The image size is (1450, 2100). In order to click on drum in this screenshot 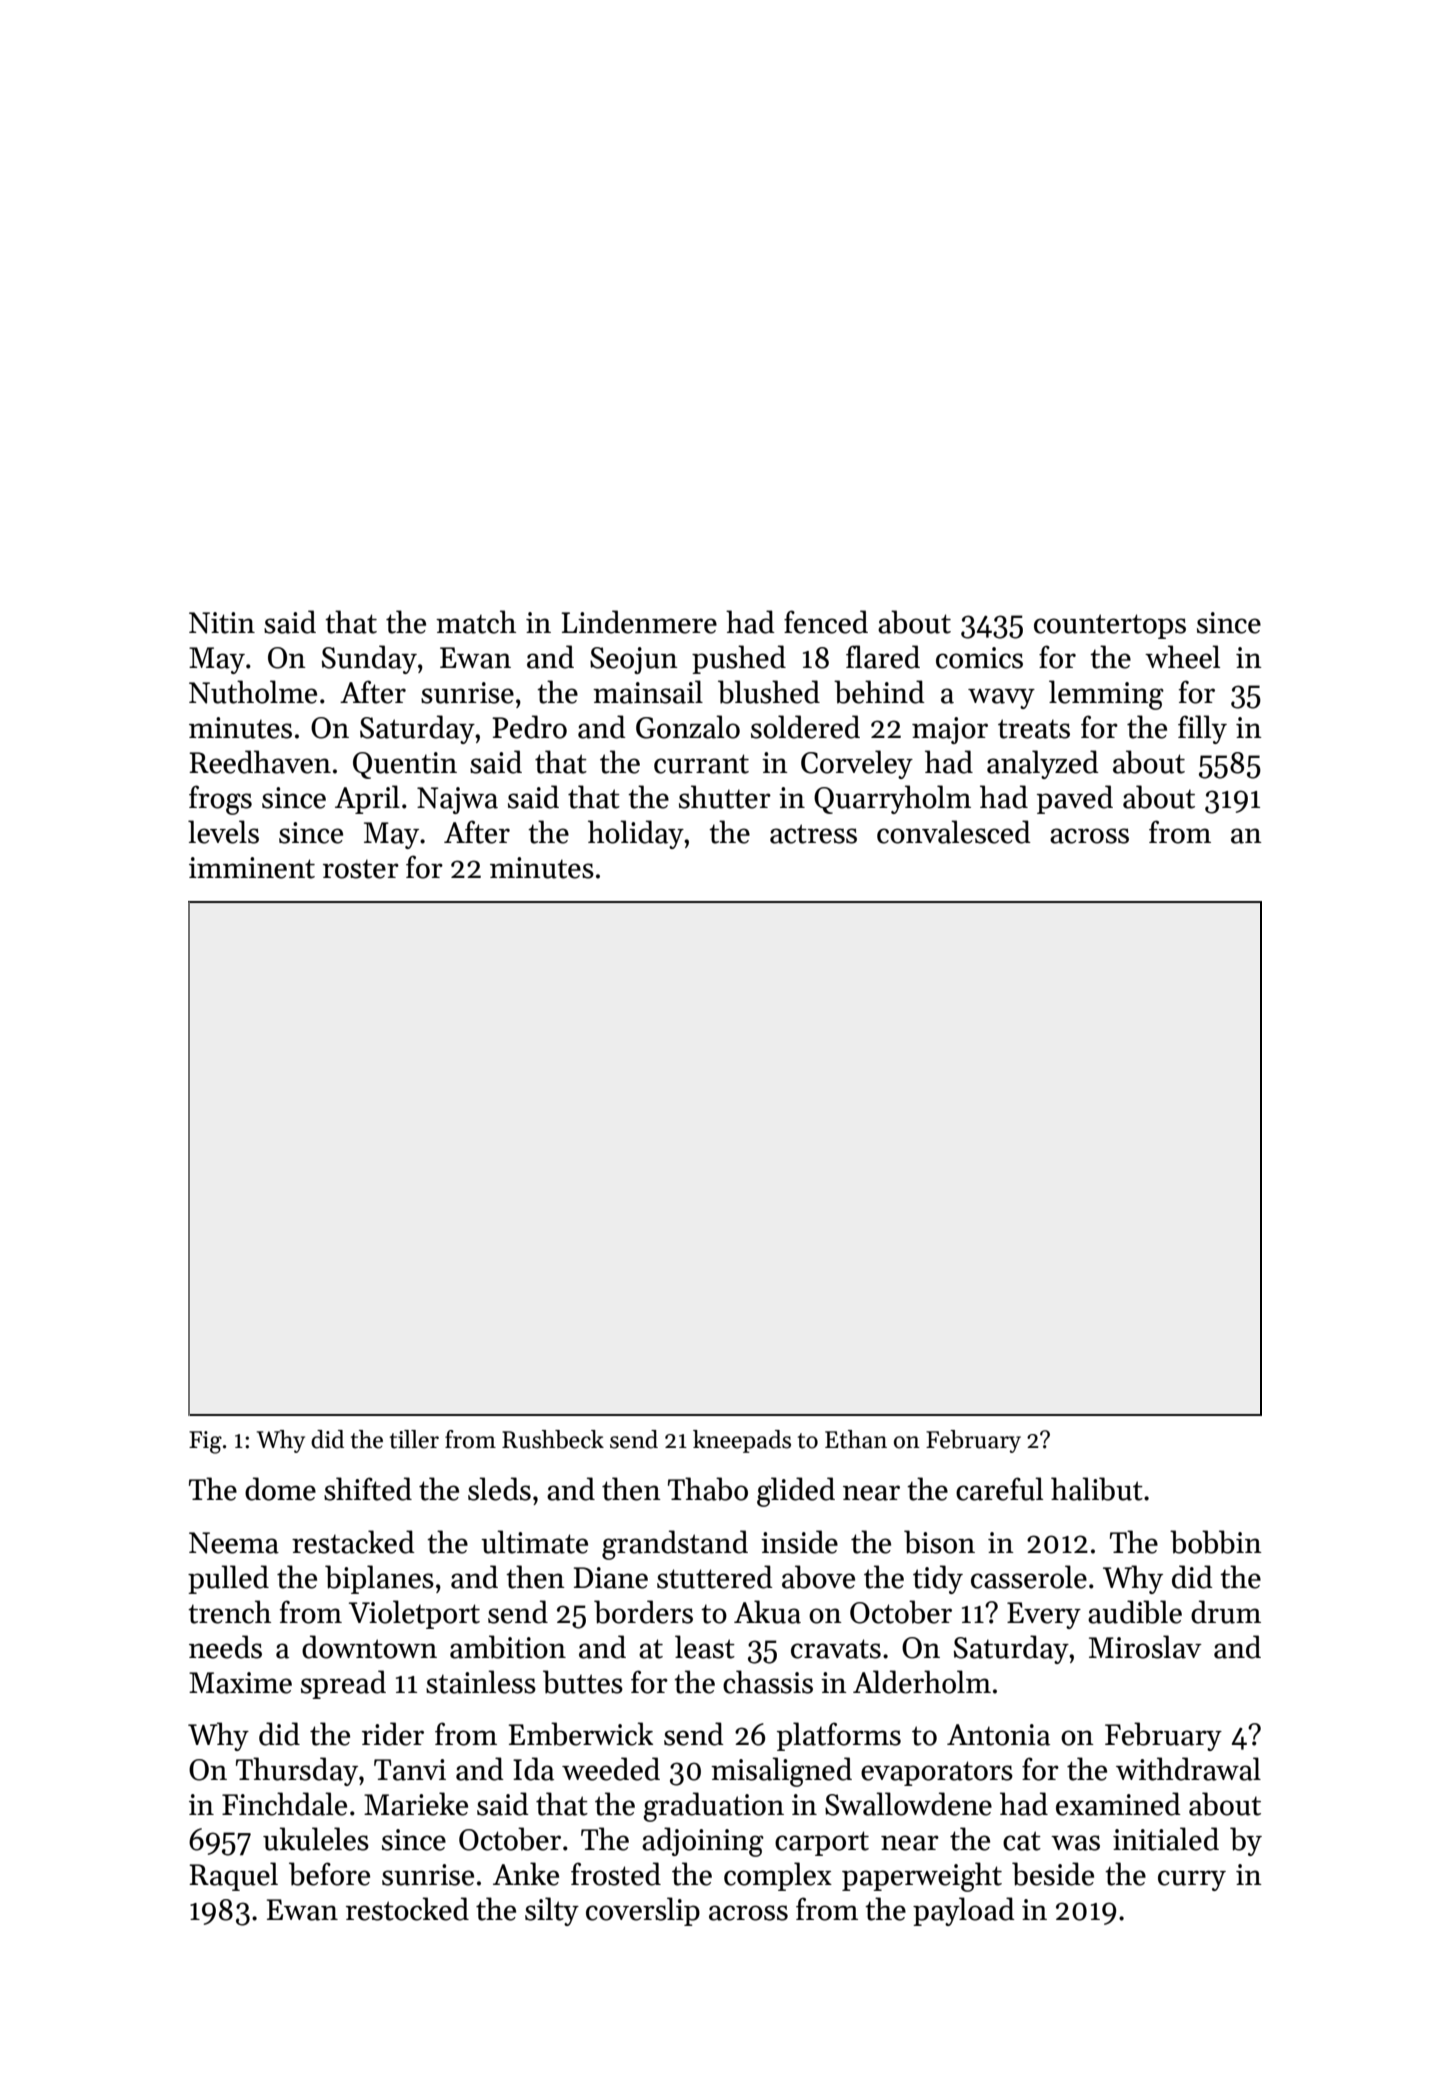, I will do `click(1226, 1612)`.
